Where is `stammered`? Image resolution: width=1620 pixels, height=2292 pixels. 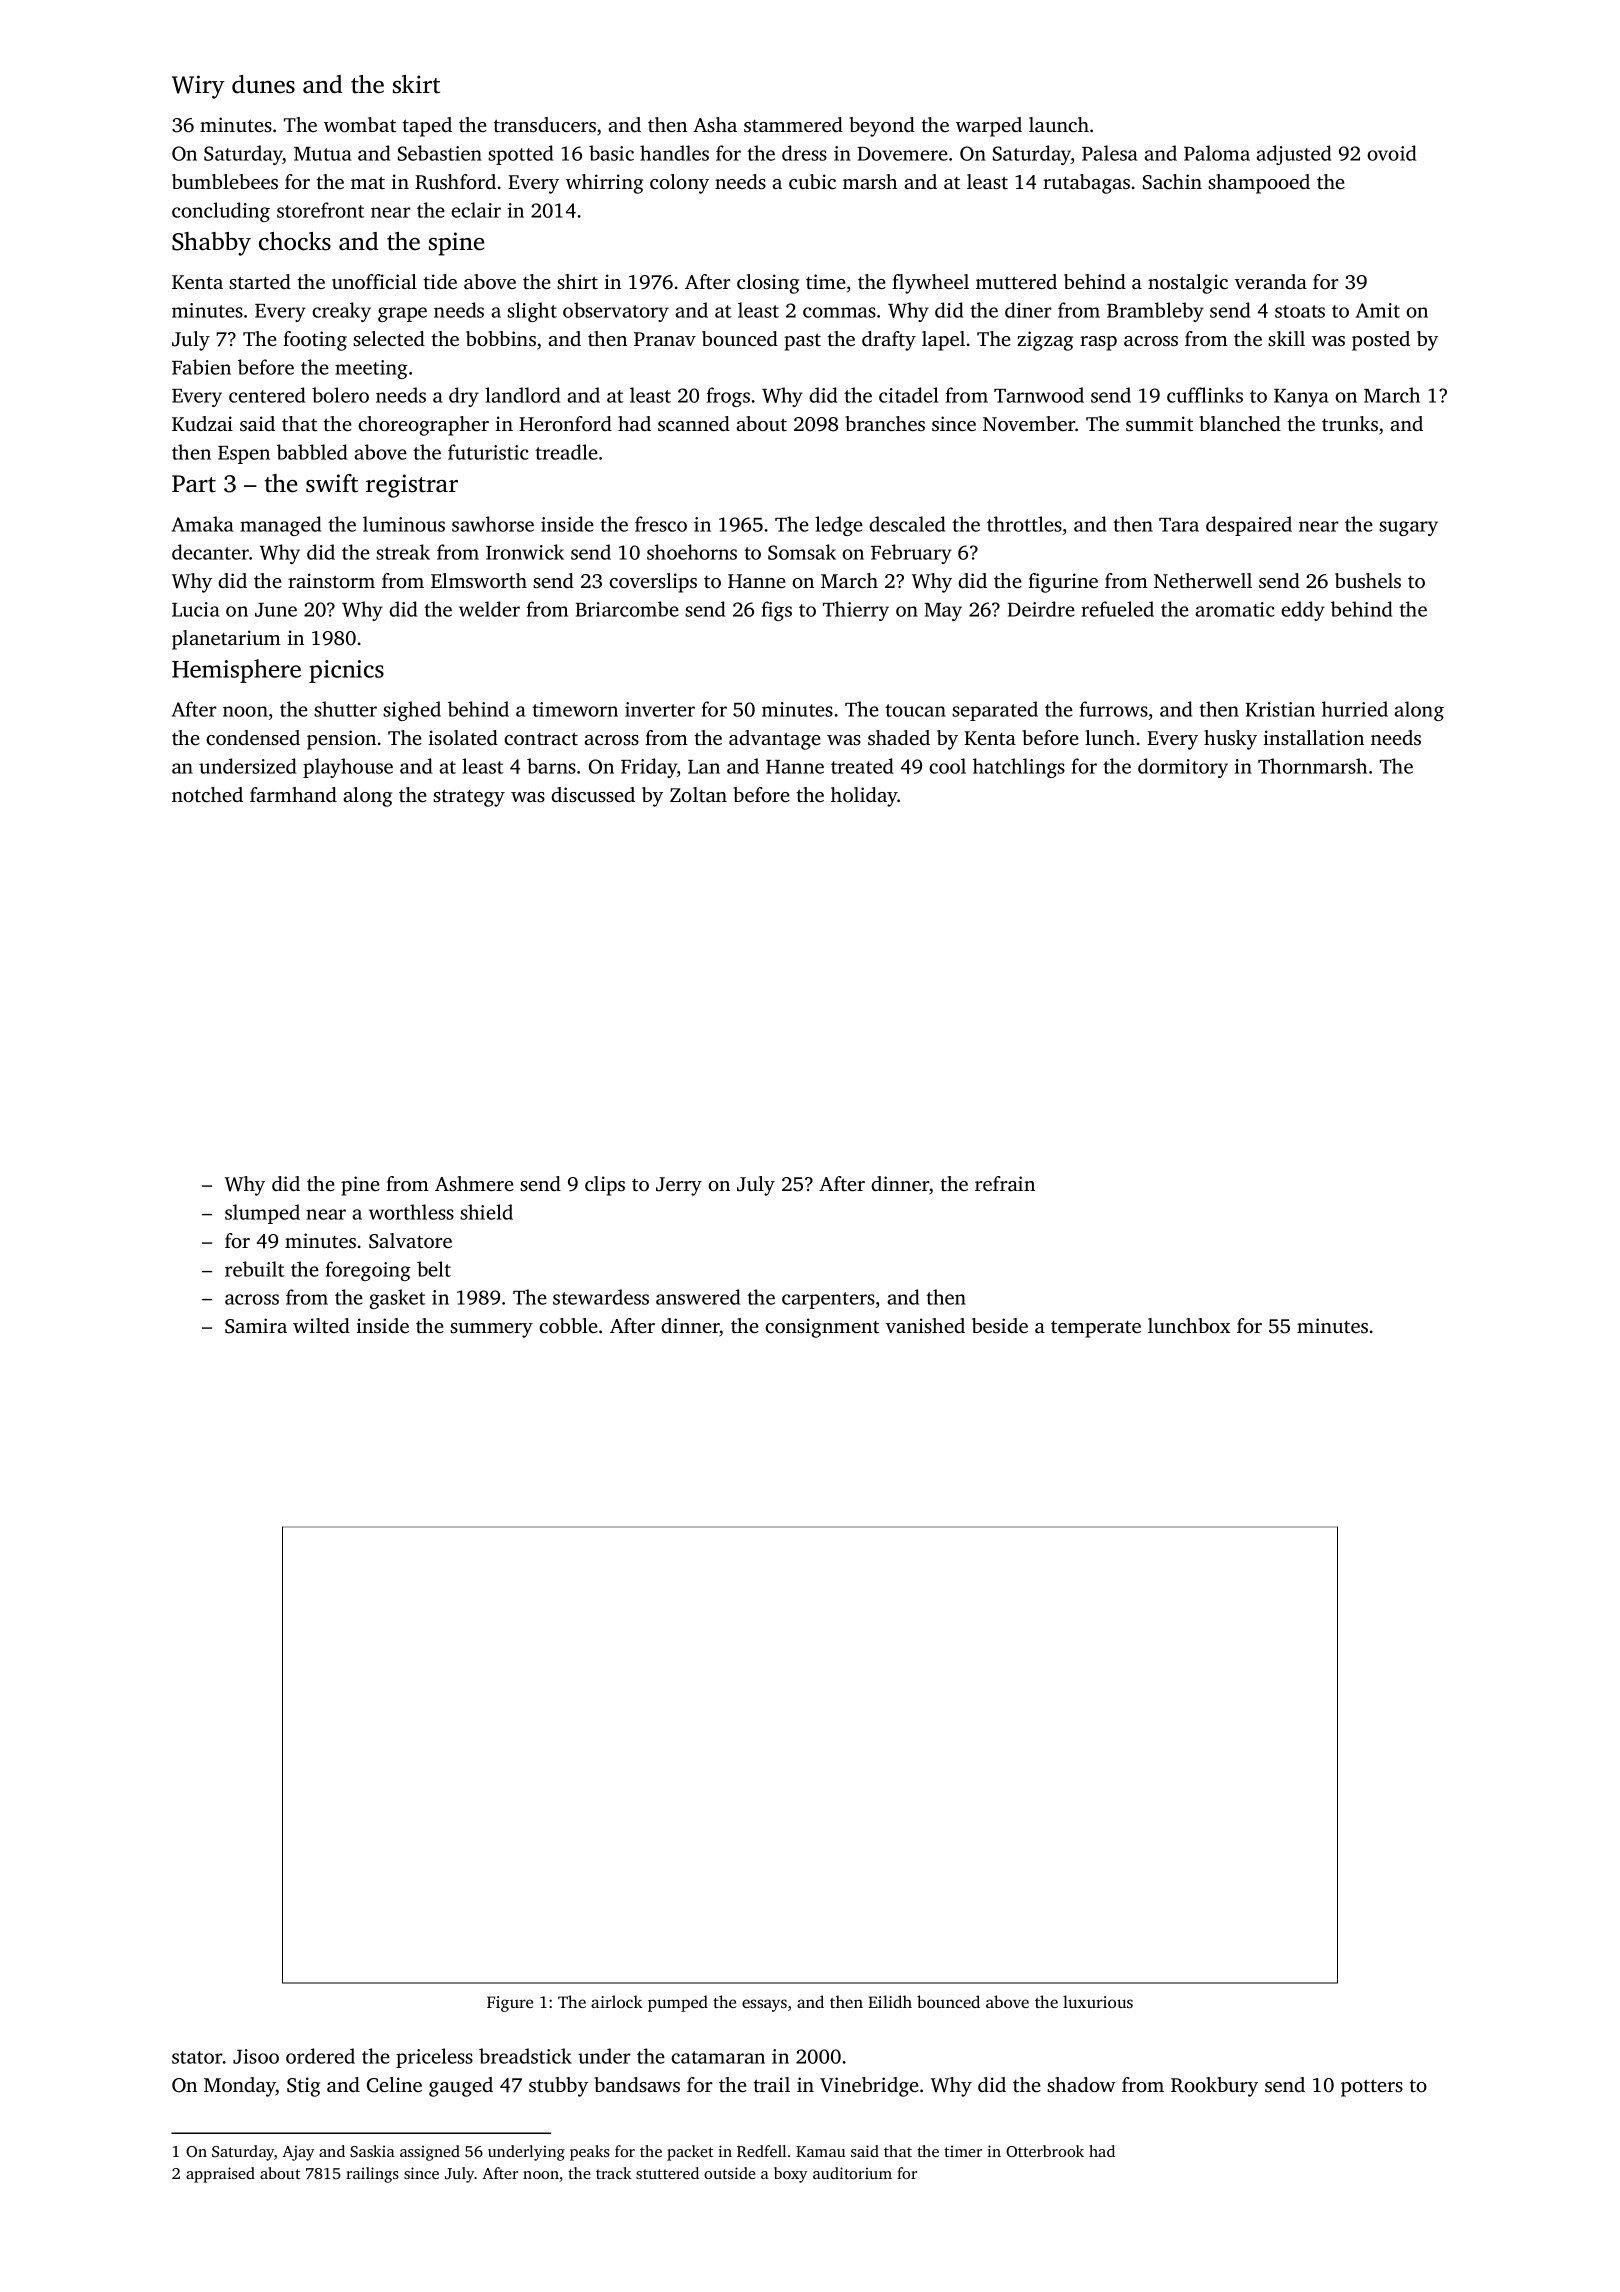 stammered is located at coordinates (793, 124).
